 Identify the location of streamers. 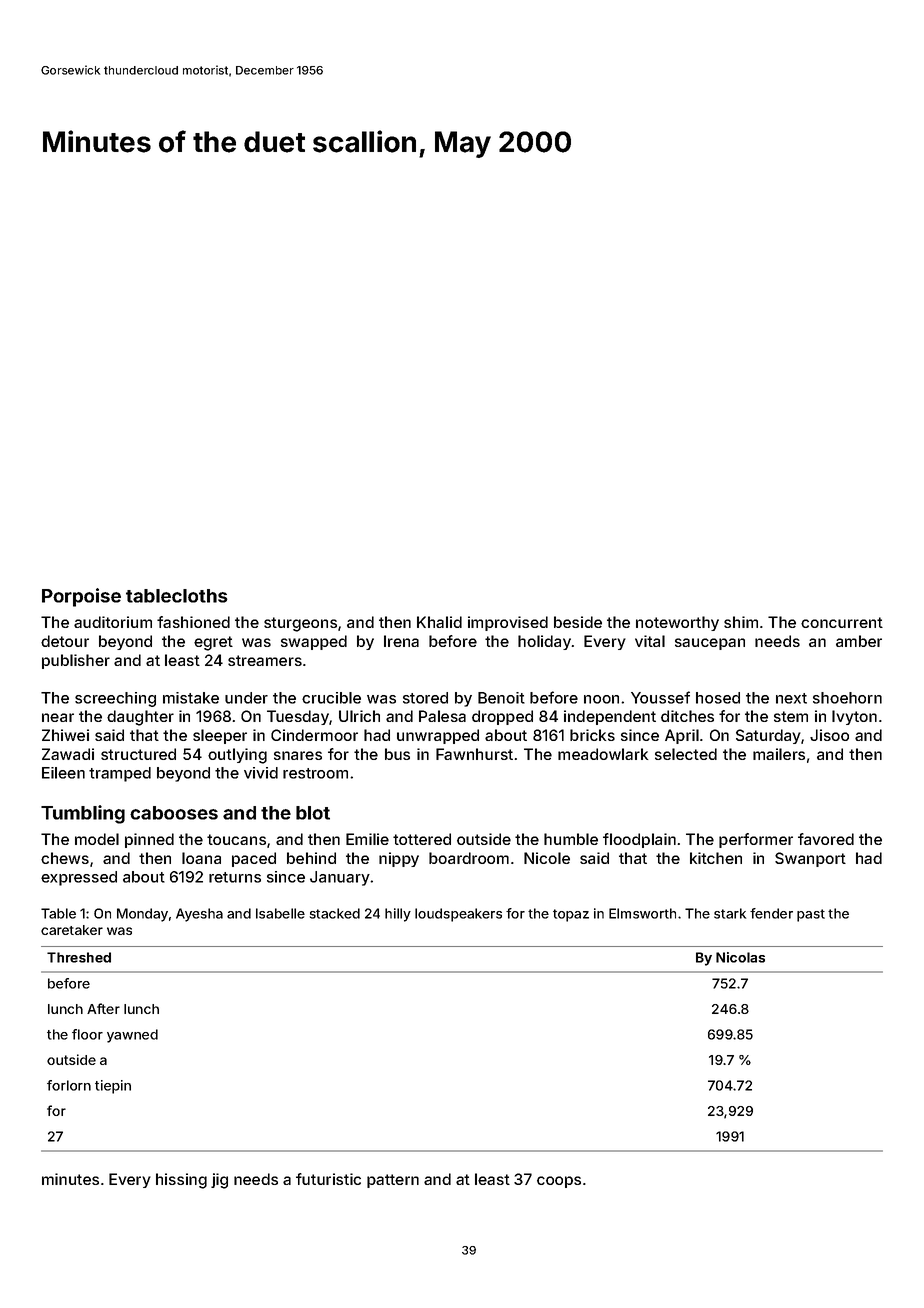
(265, 660).
